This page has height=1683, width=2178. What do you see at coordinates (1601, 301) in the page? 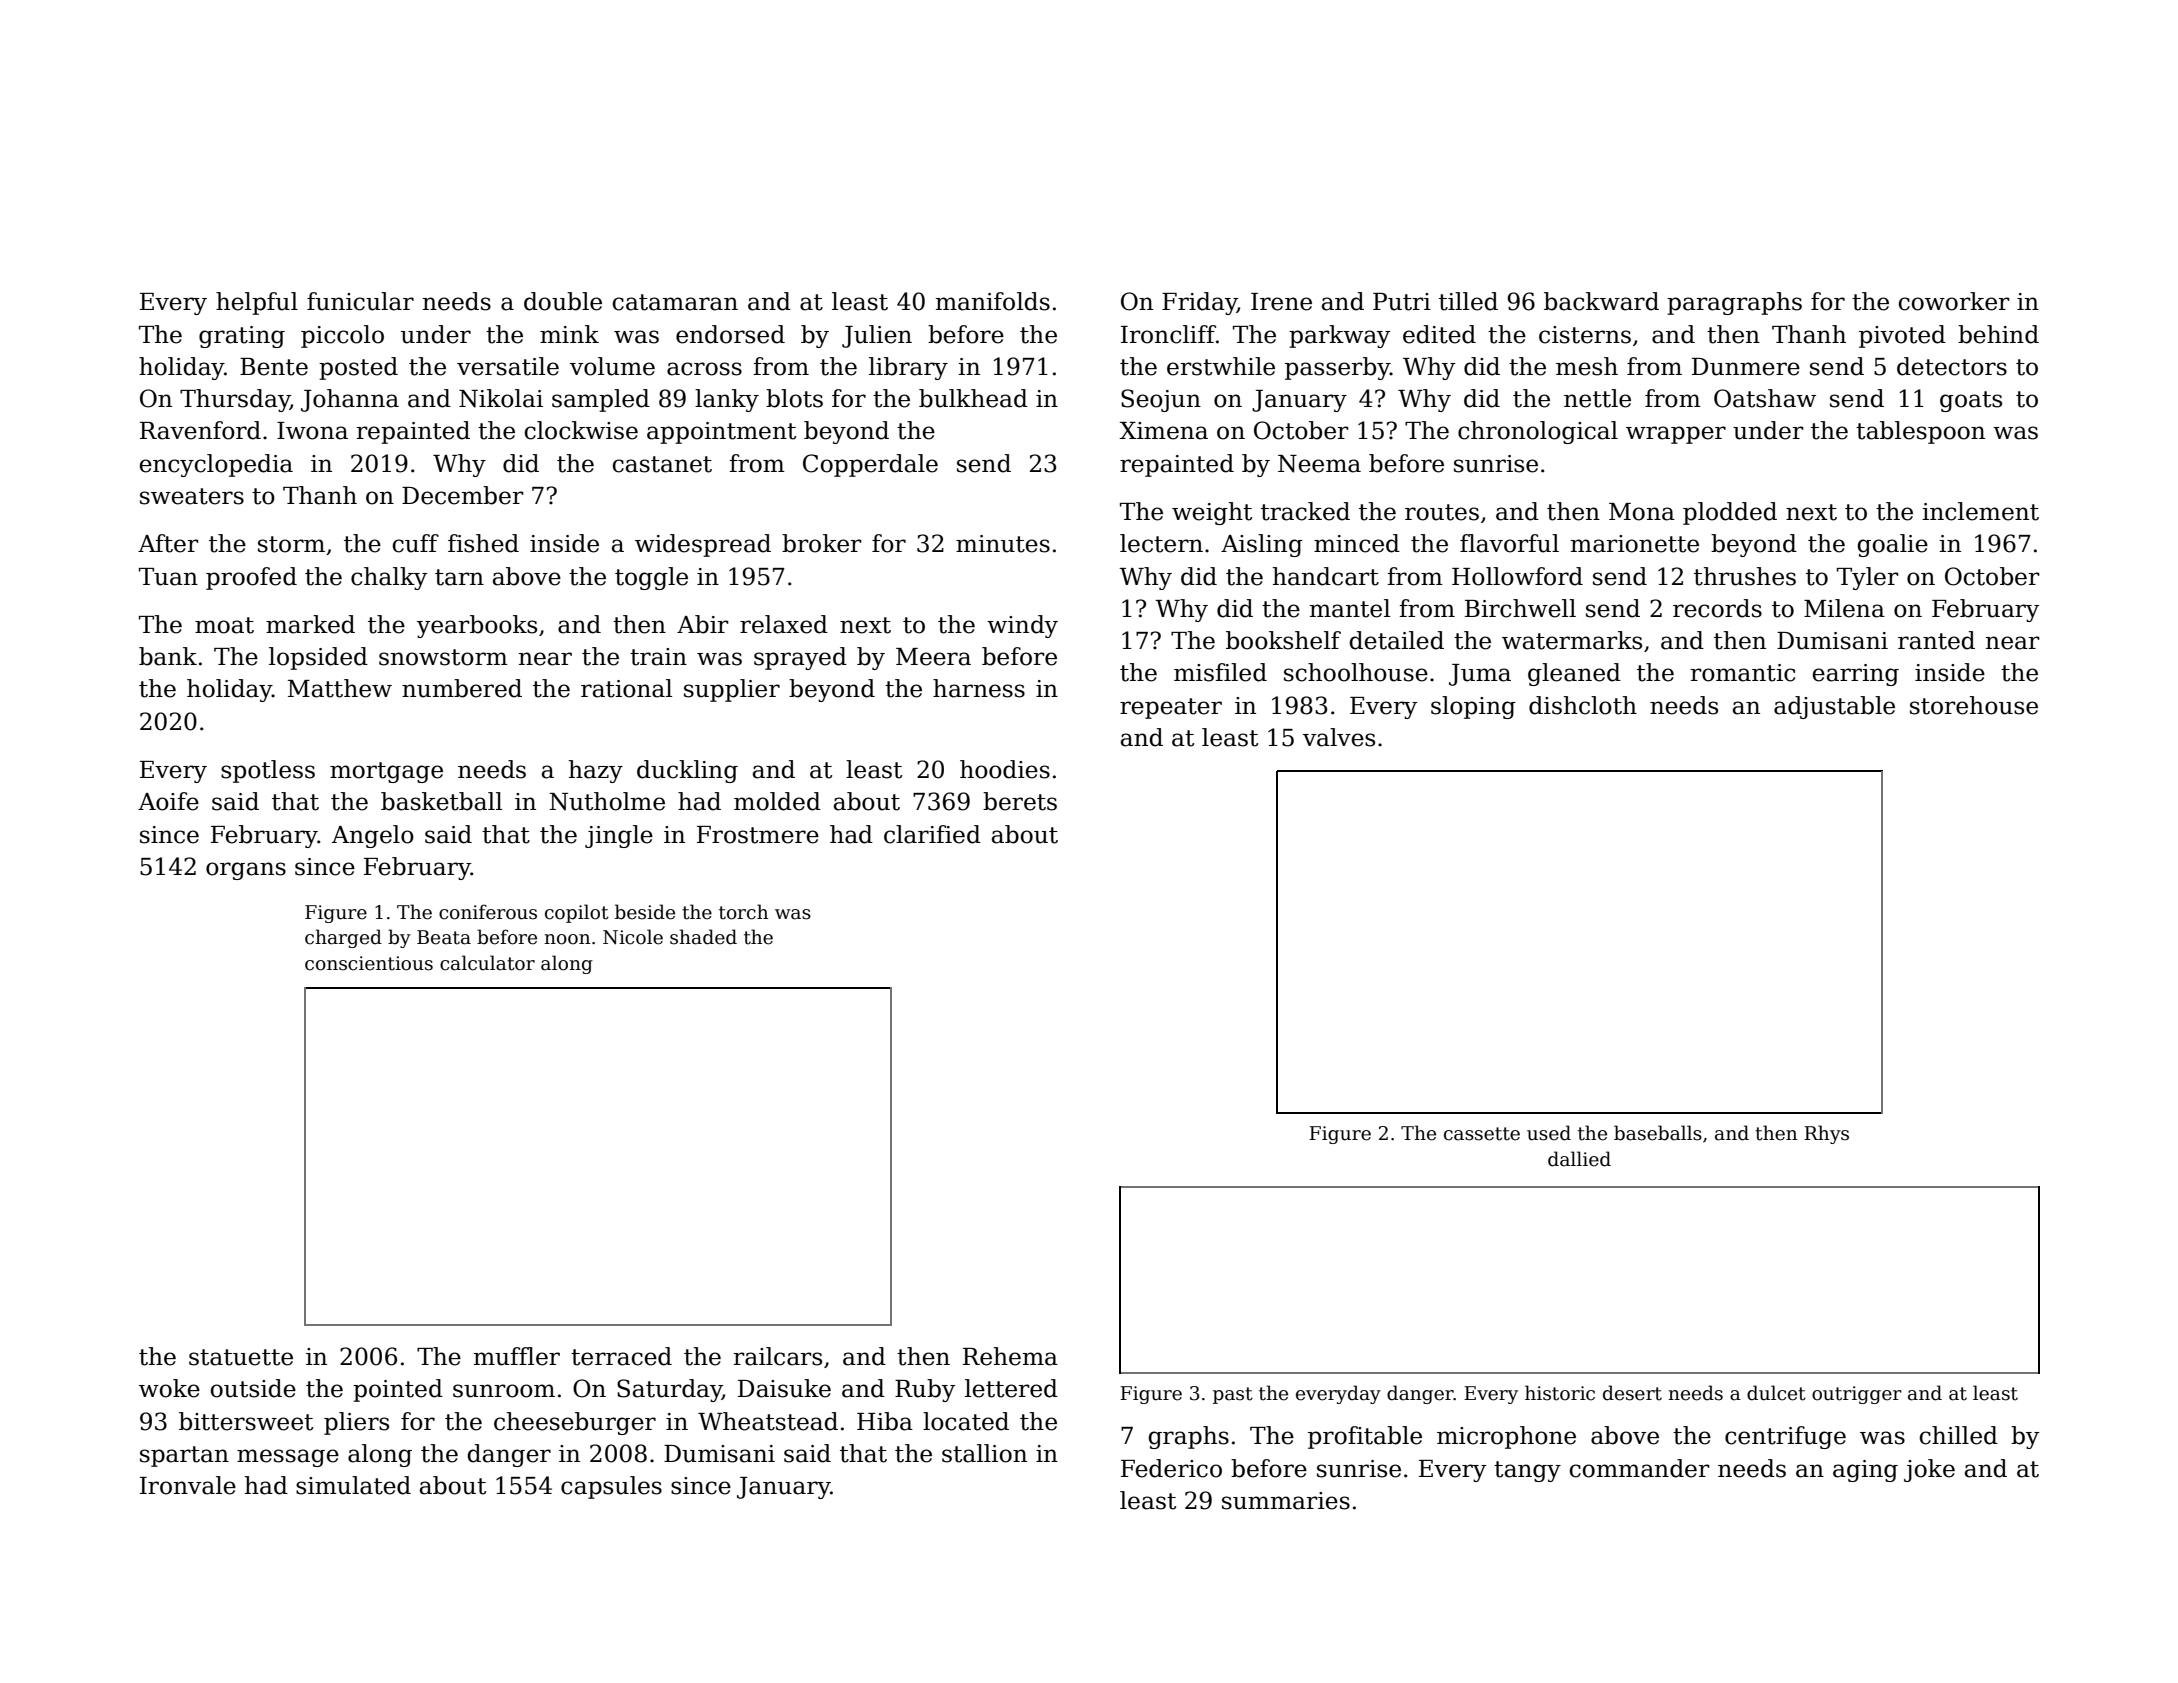
I see `backward` at bounding box center [1601, 301].
